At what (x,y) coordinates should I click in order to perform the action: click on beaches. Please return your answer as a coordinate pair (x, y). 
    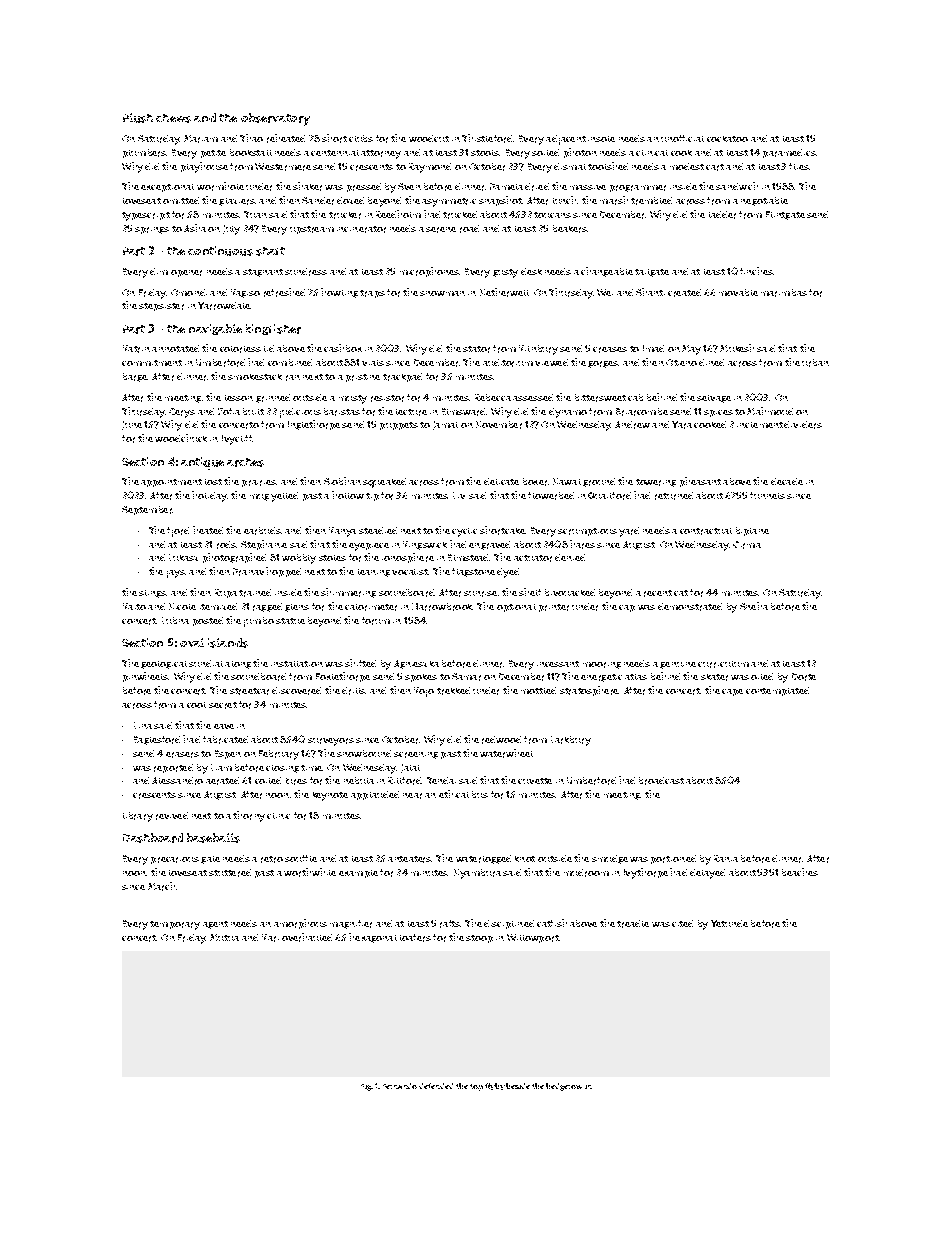
    Looking at the image, I should click on (800, 872).
